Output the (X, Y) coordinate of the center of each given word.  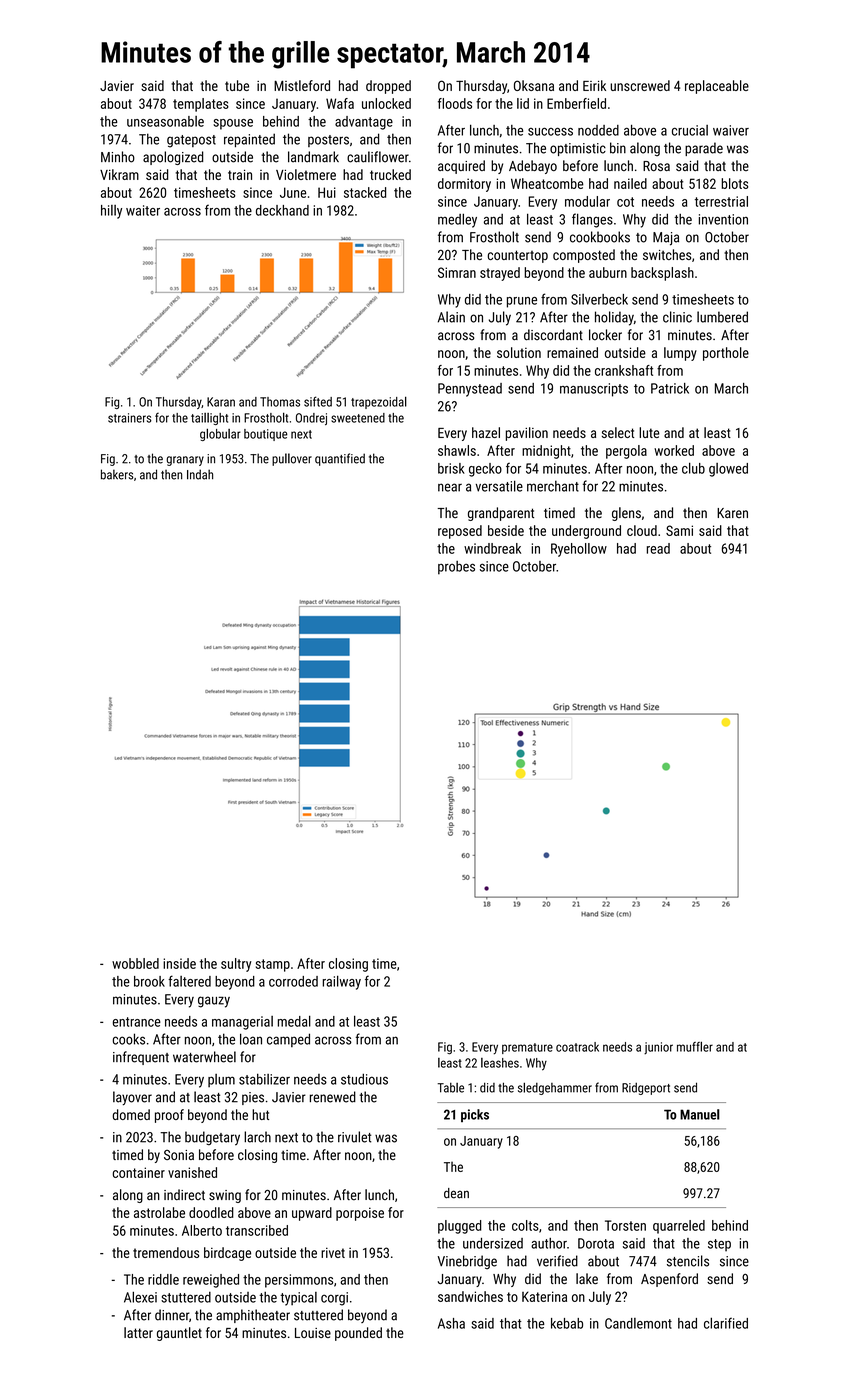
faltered (189, 981)
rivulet (354, 1137)
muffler (695, 1046)
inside (179, 963)
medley (457, 220)
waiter (143, 210)
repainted (249, 140)
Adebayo (533, 167)
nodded (598, 130)
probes (456, 568)
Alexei (140, 1297)
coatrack (577, 1047)
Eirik (594, 85)
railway (342, 982)
